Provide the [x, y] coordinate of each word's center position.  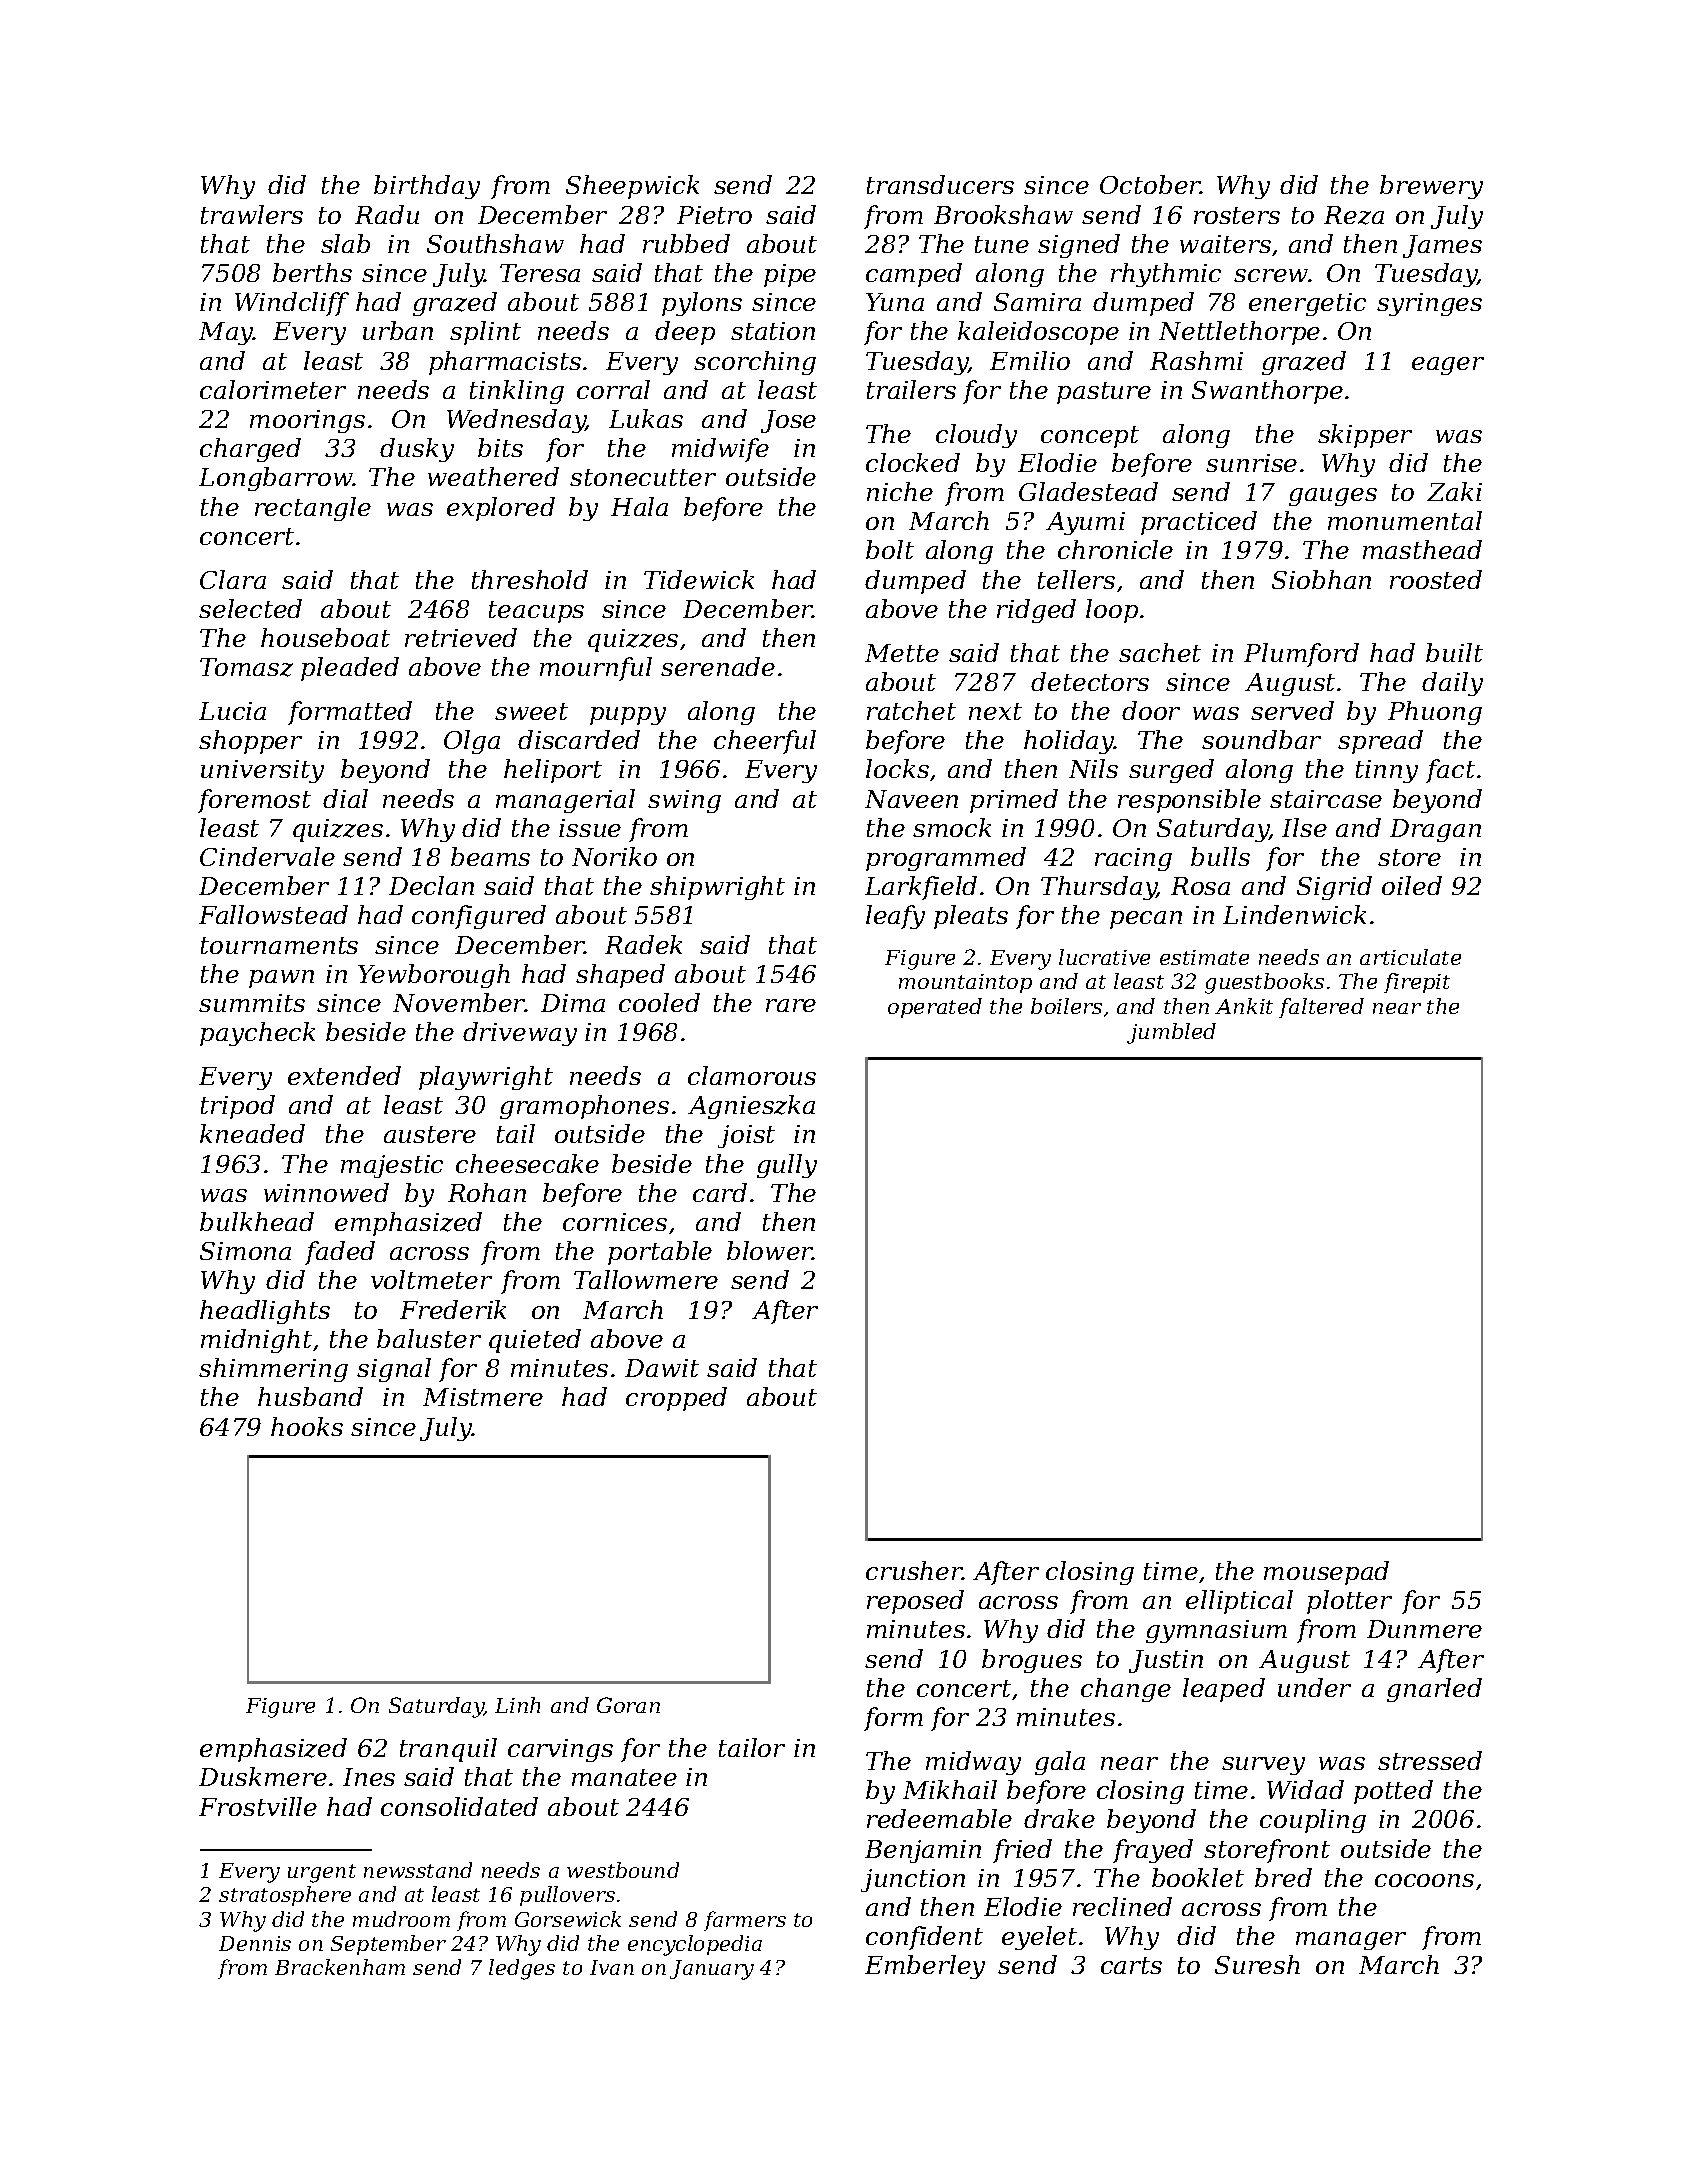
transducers [940, 184]
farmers [745, 1921]
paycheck [257, 1034]
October [1150, 184]
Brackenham [340, 1967]
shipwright [717, 888]
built [1454, 652]
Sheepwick [632, 187]
